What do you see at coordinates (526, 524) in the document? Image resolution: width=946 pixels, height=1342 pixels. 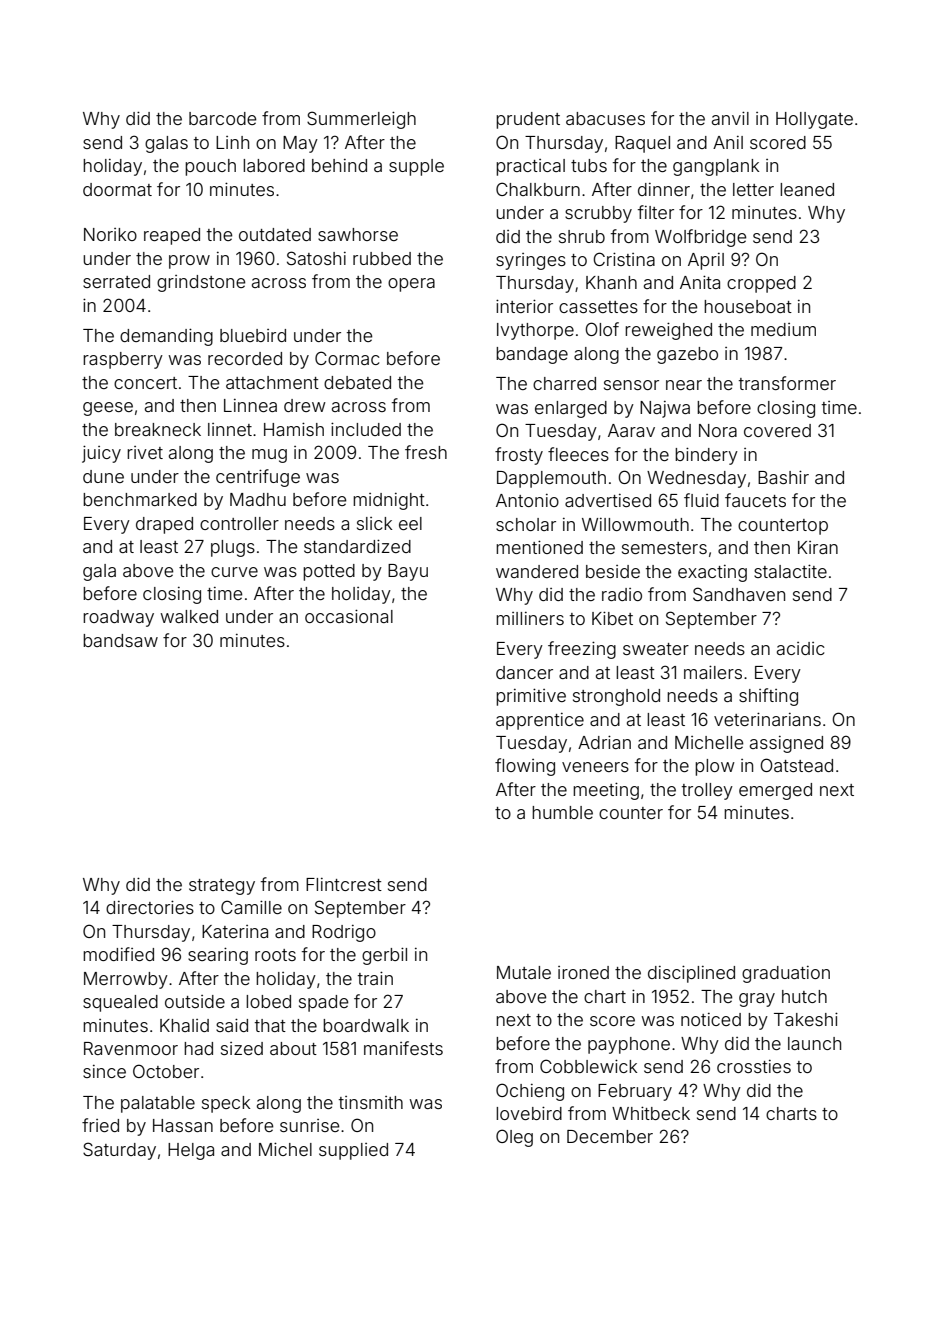 I see `scholar` at bounding box center [526, 524].
